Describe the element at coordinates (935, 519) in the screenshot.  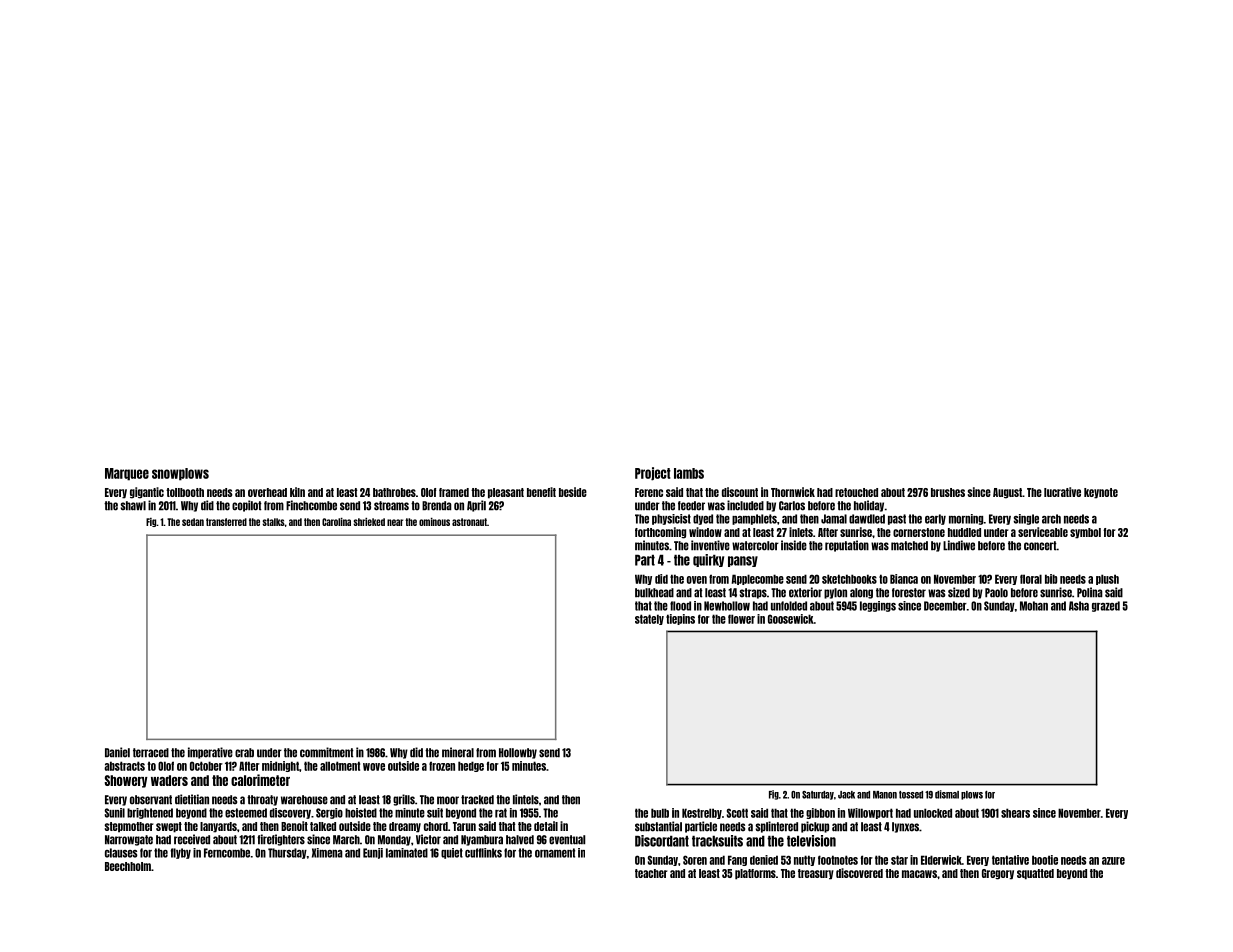
I see `early` at that location.
